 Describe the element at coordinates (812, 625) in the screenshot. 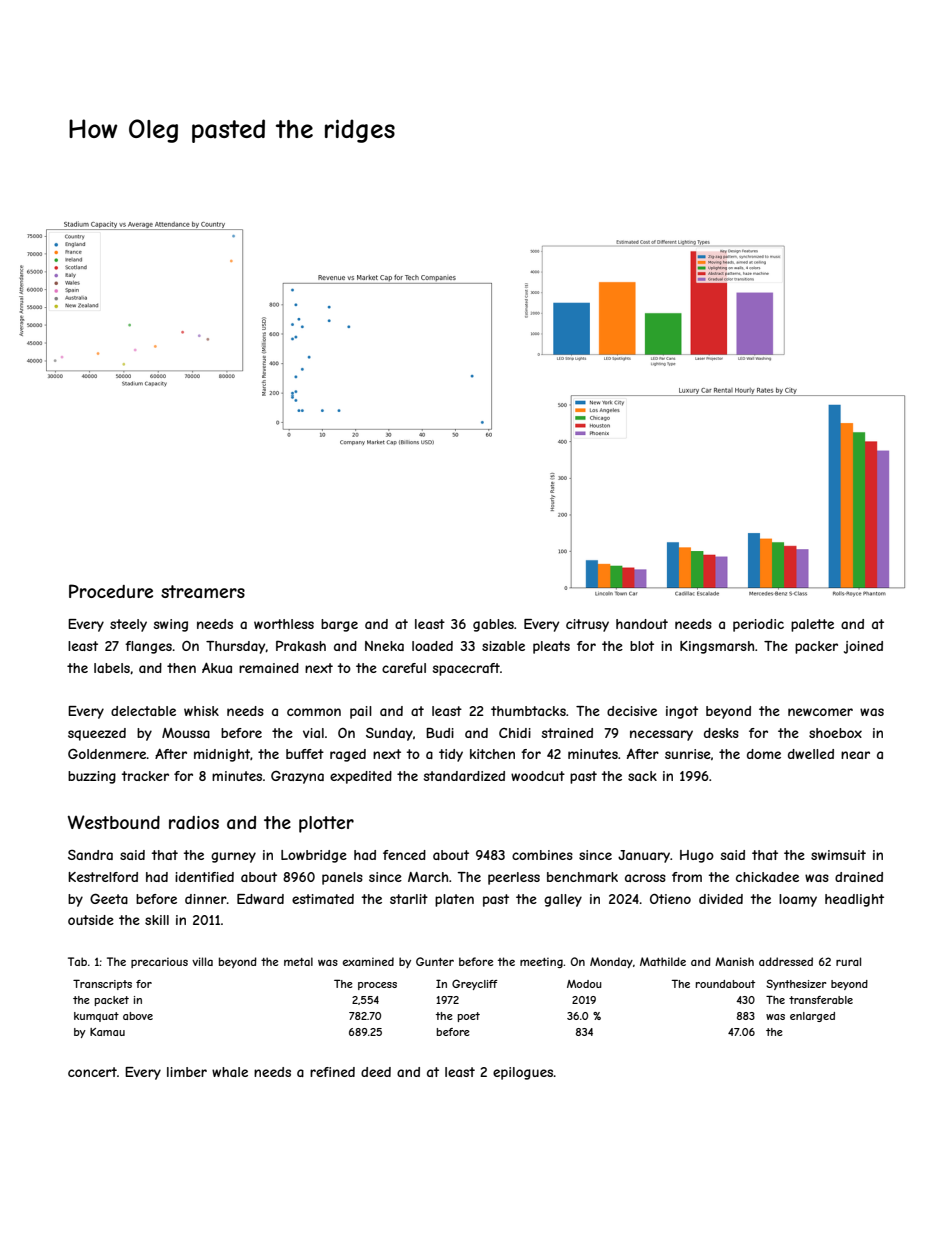

I see `palette` at that location.
